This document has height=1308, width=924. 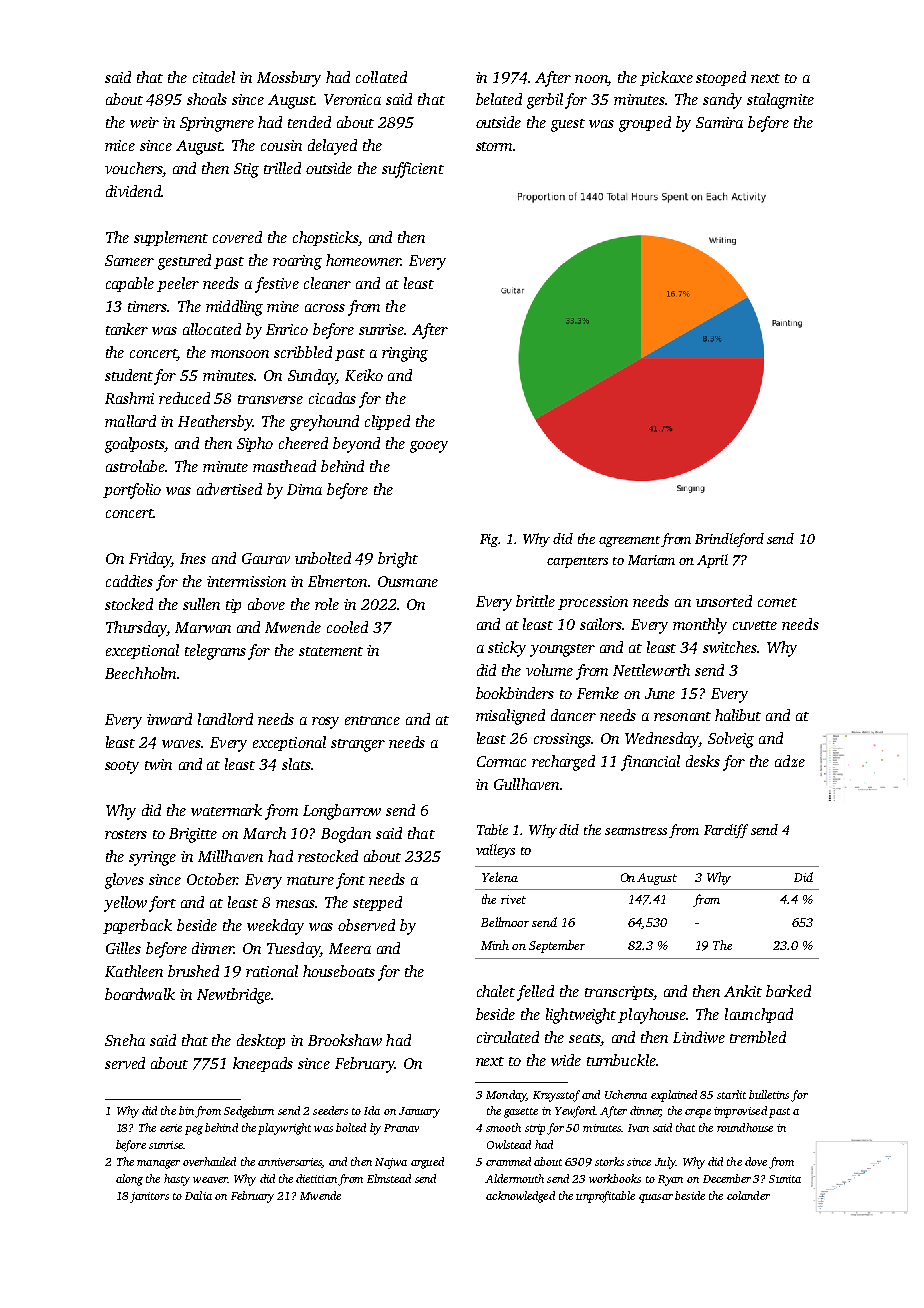 What do you see at coordinates (266, 604) in the document?
I see `above` at bounding box center [266, 604].
